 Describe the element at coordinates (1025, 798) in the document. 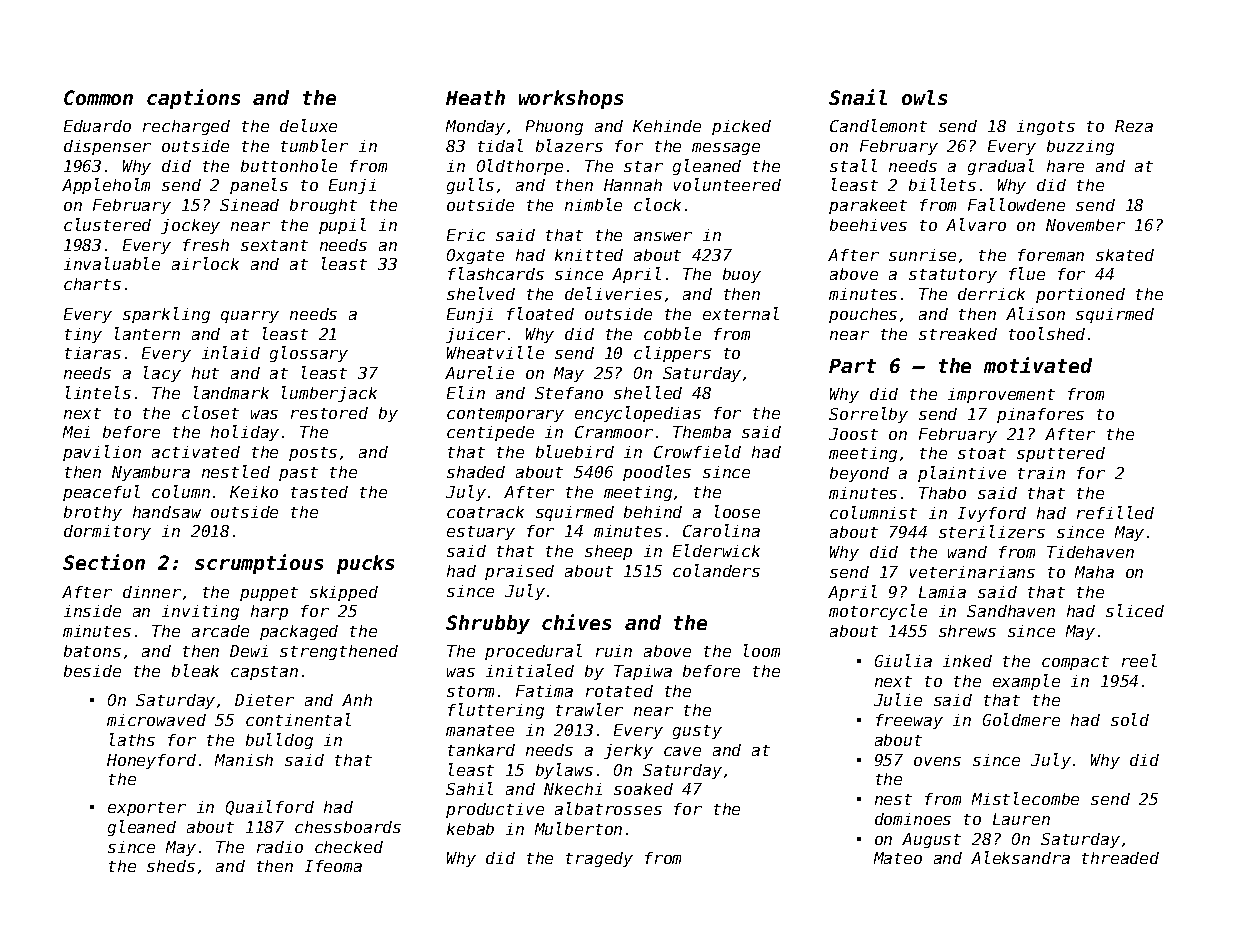

I see `Mistlecombe` at that location.
